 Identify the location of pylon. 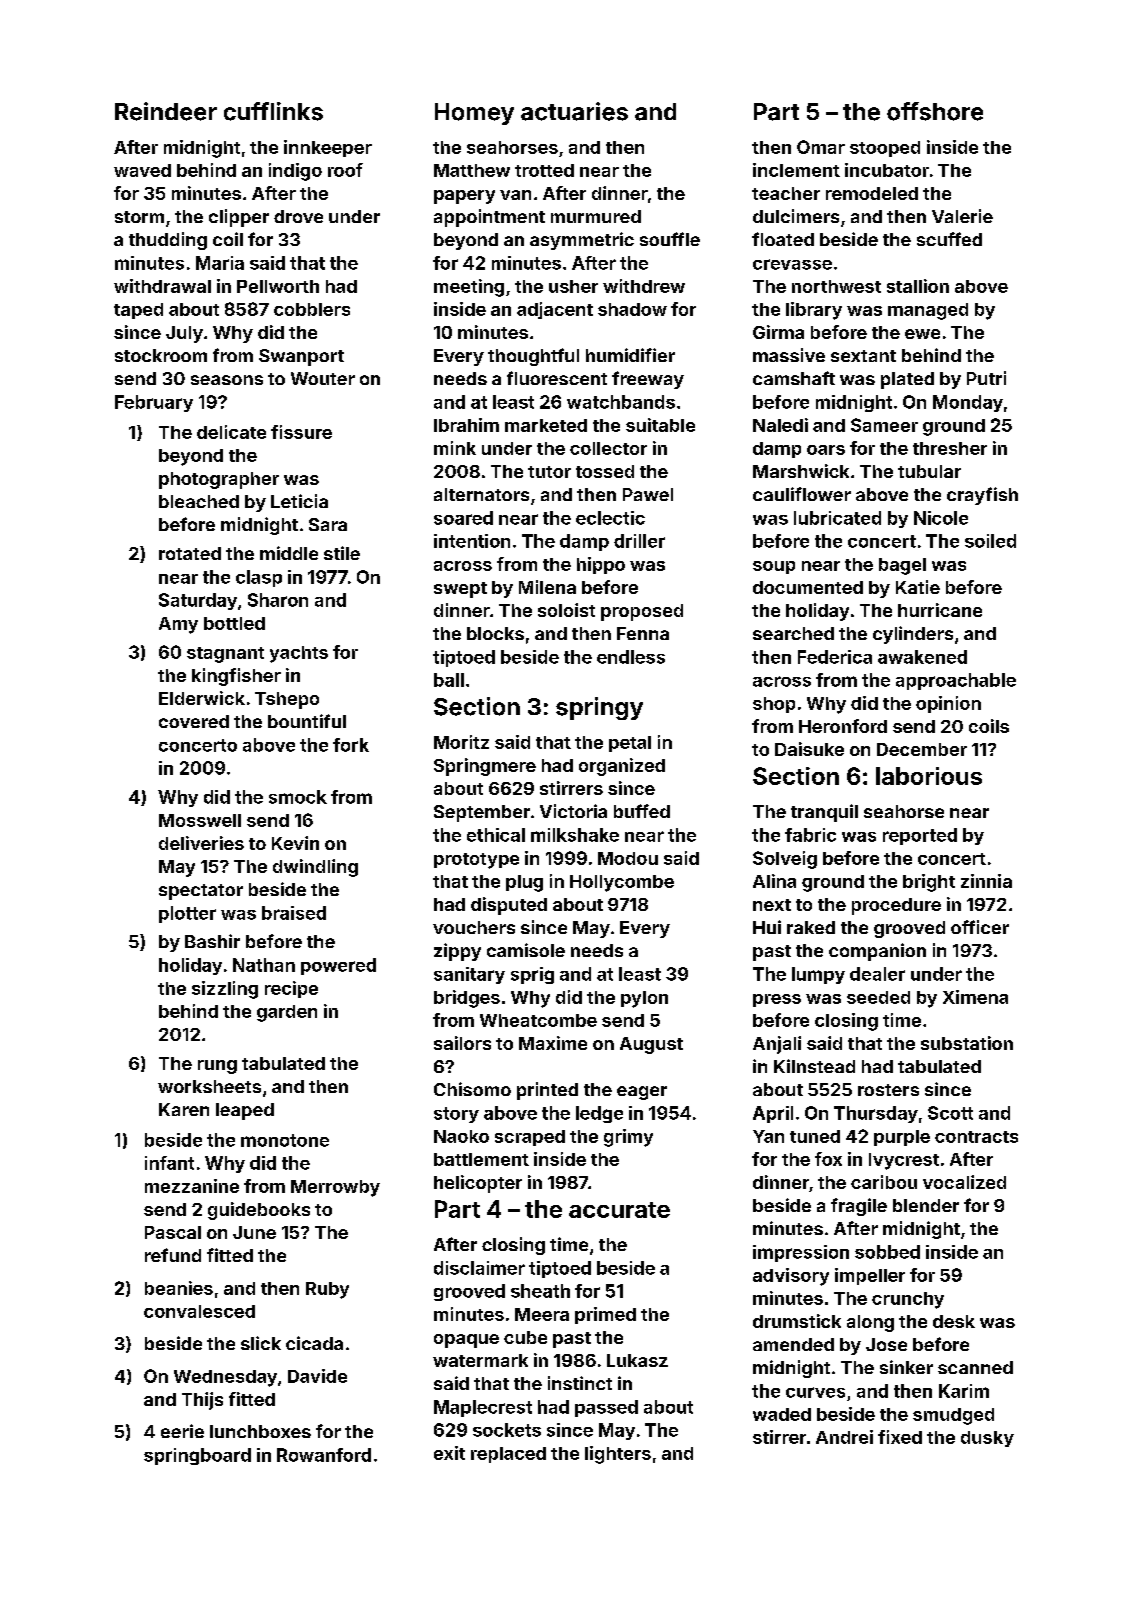
(644, 999).
